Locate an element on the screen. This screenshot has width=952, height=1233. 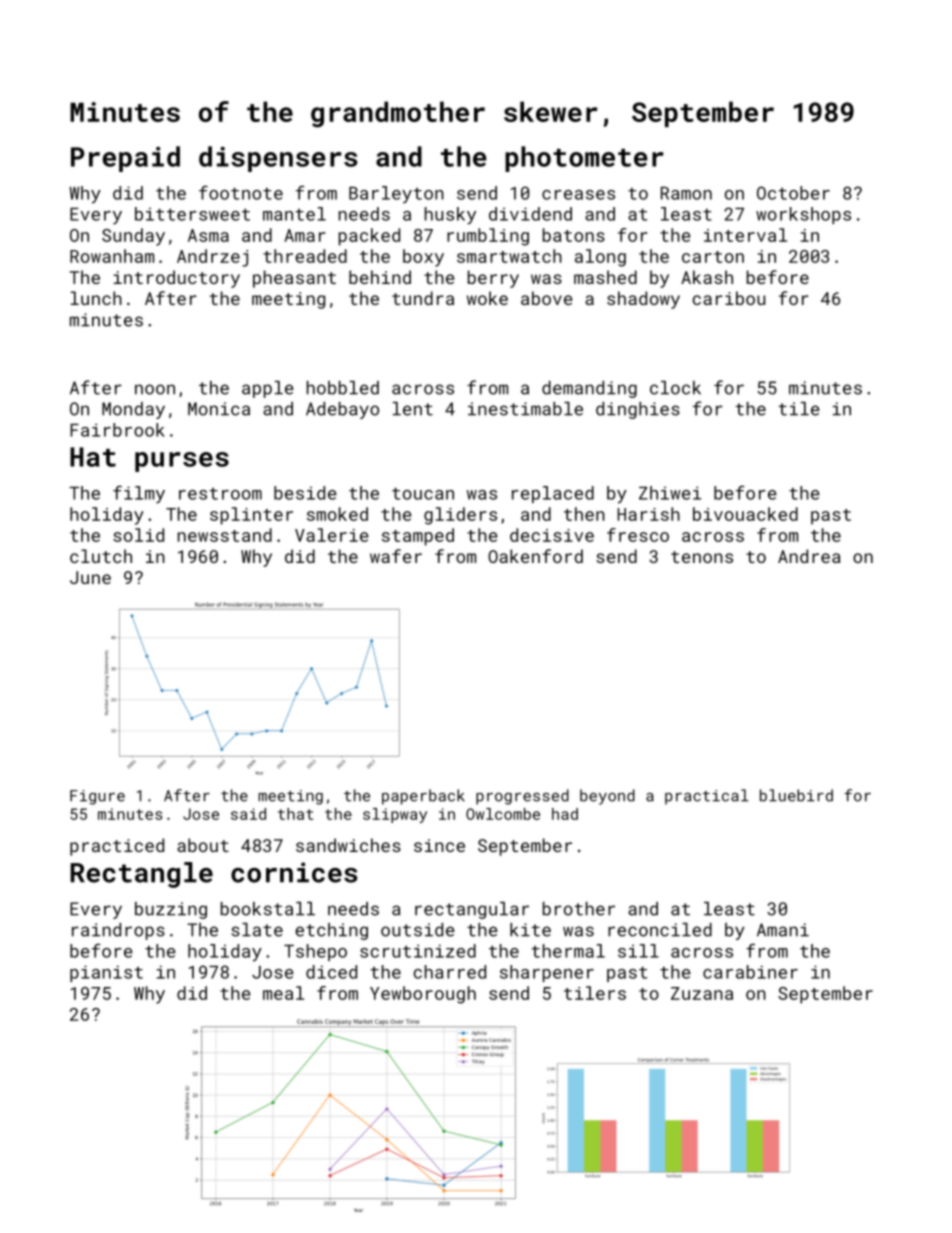
dispensers is located at coordinates (278, 159).
